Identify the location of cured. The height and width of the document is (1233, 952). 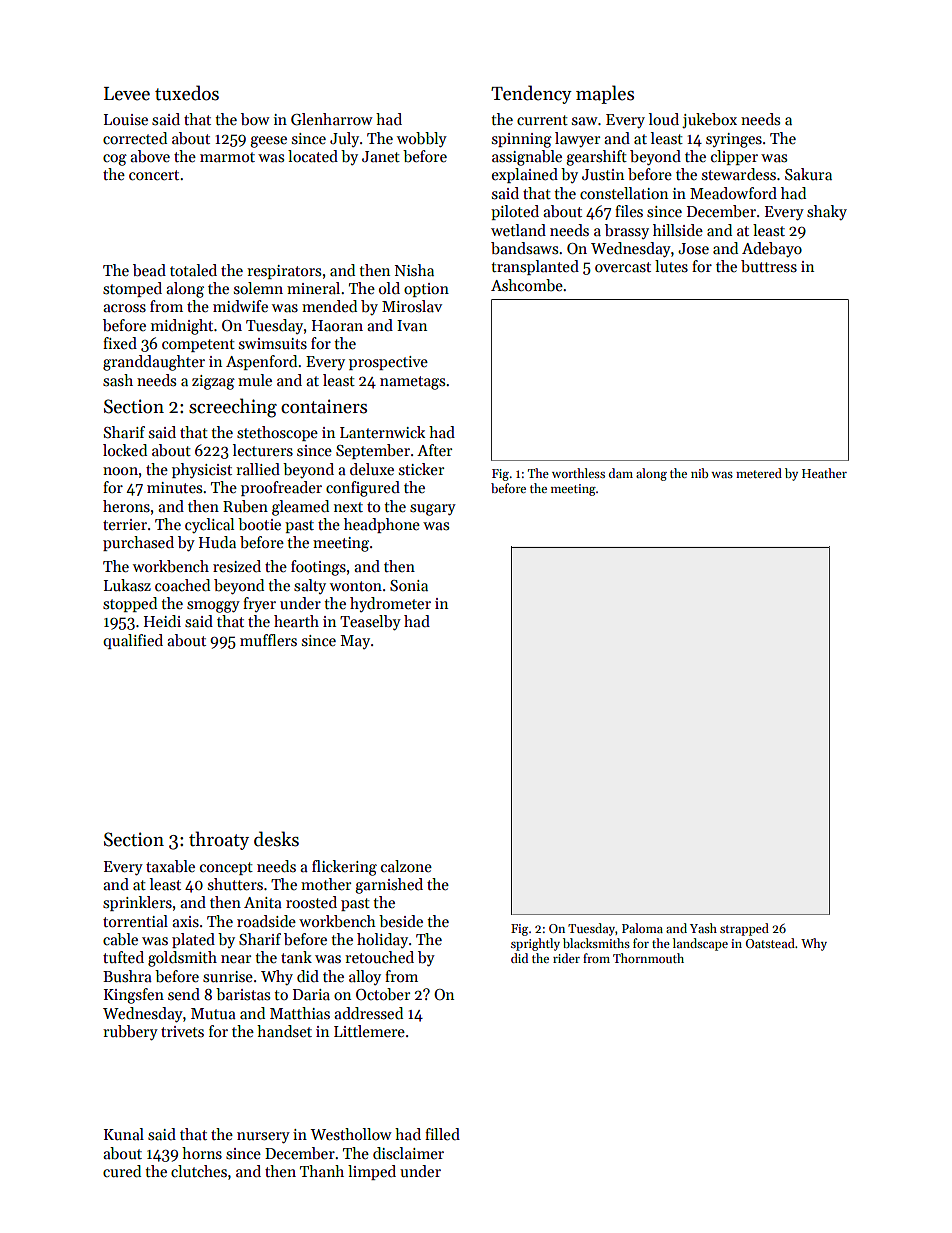
(122, 1171).
